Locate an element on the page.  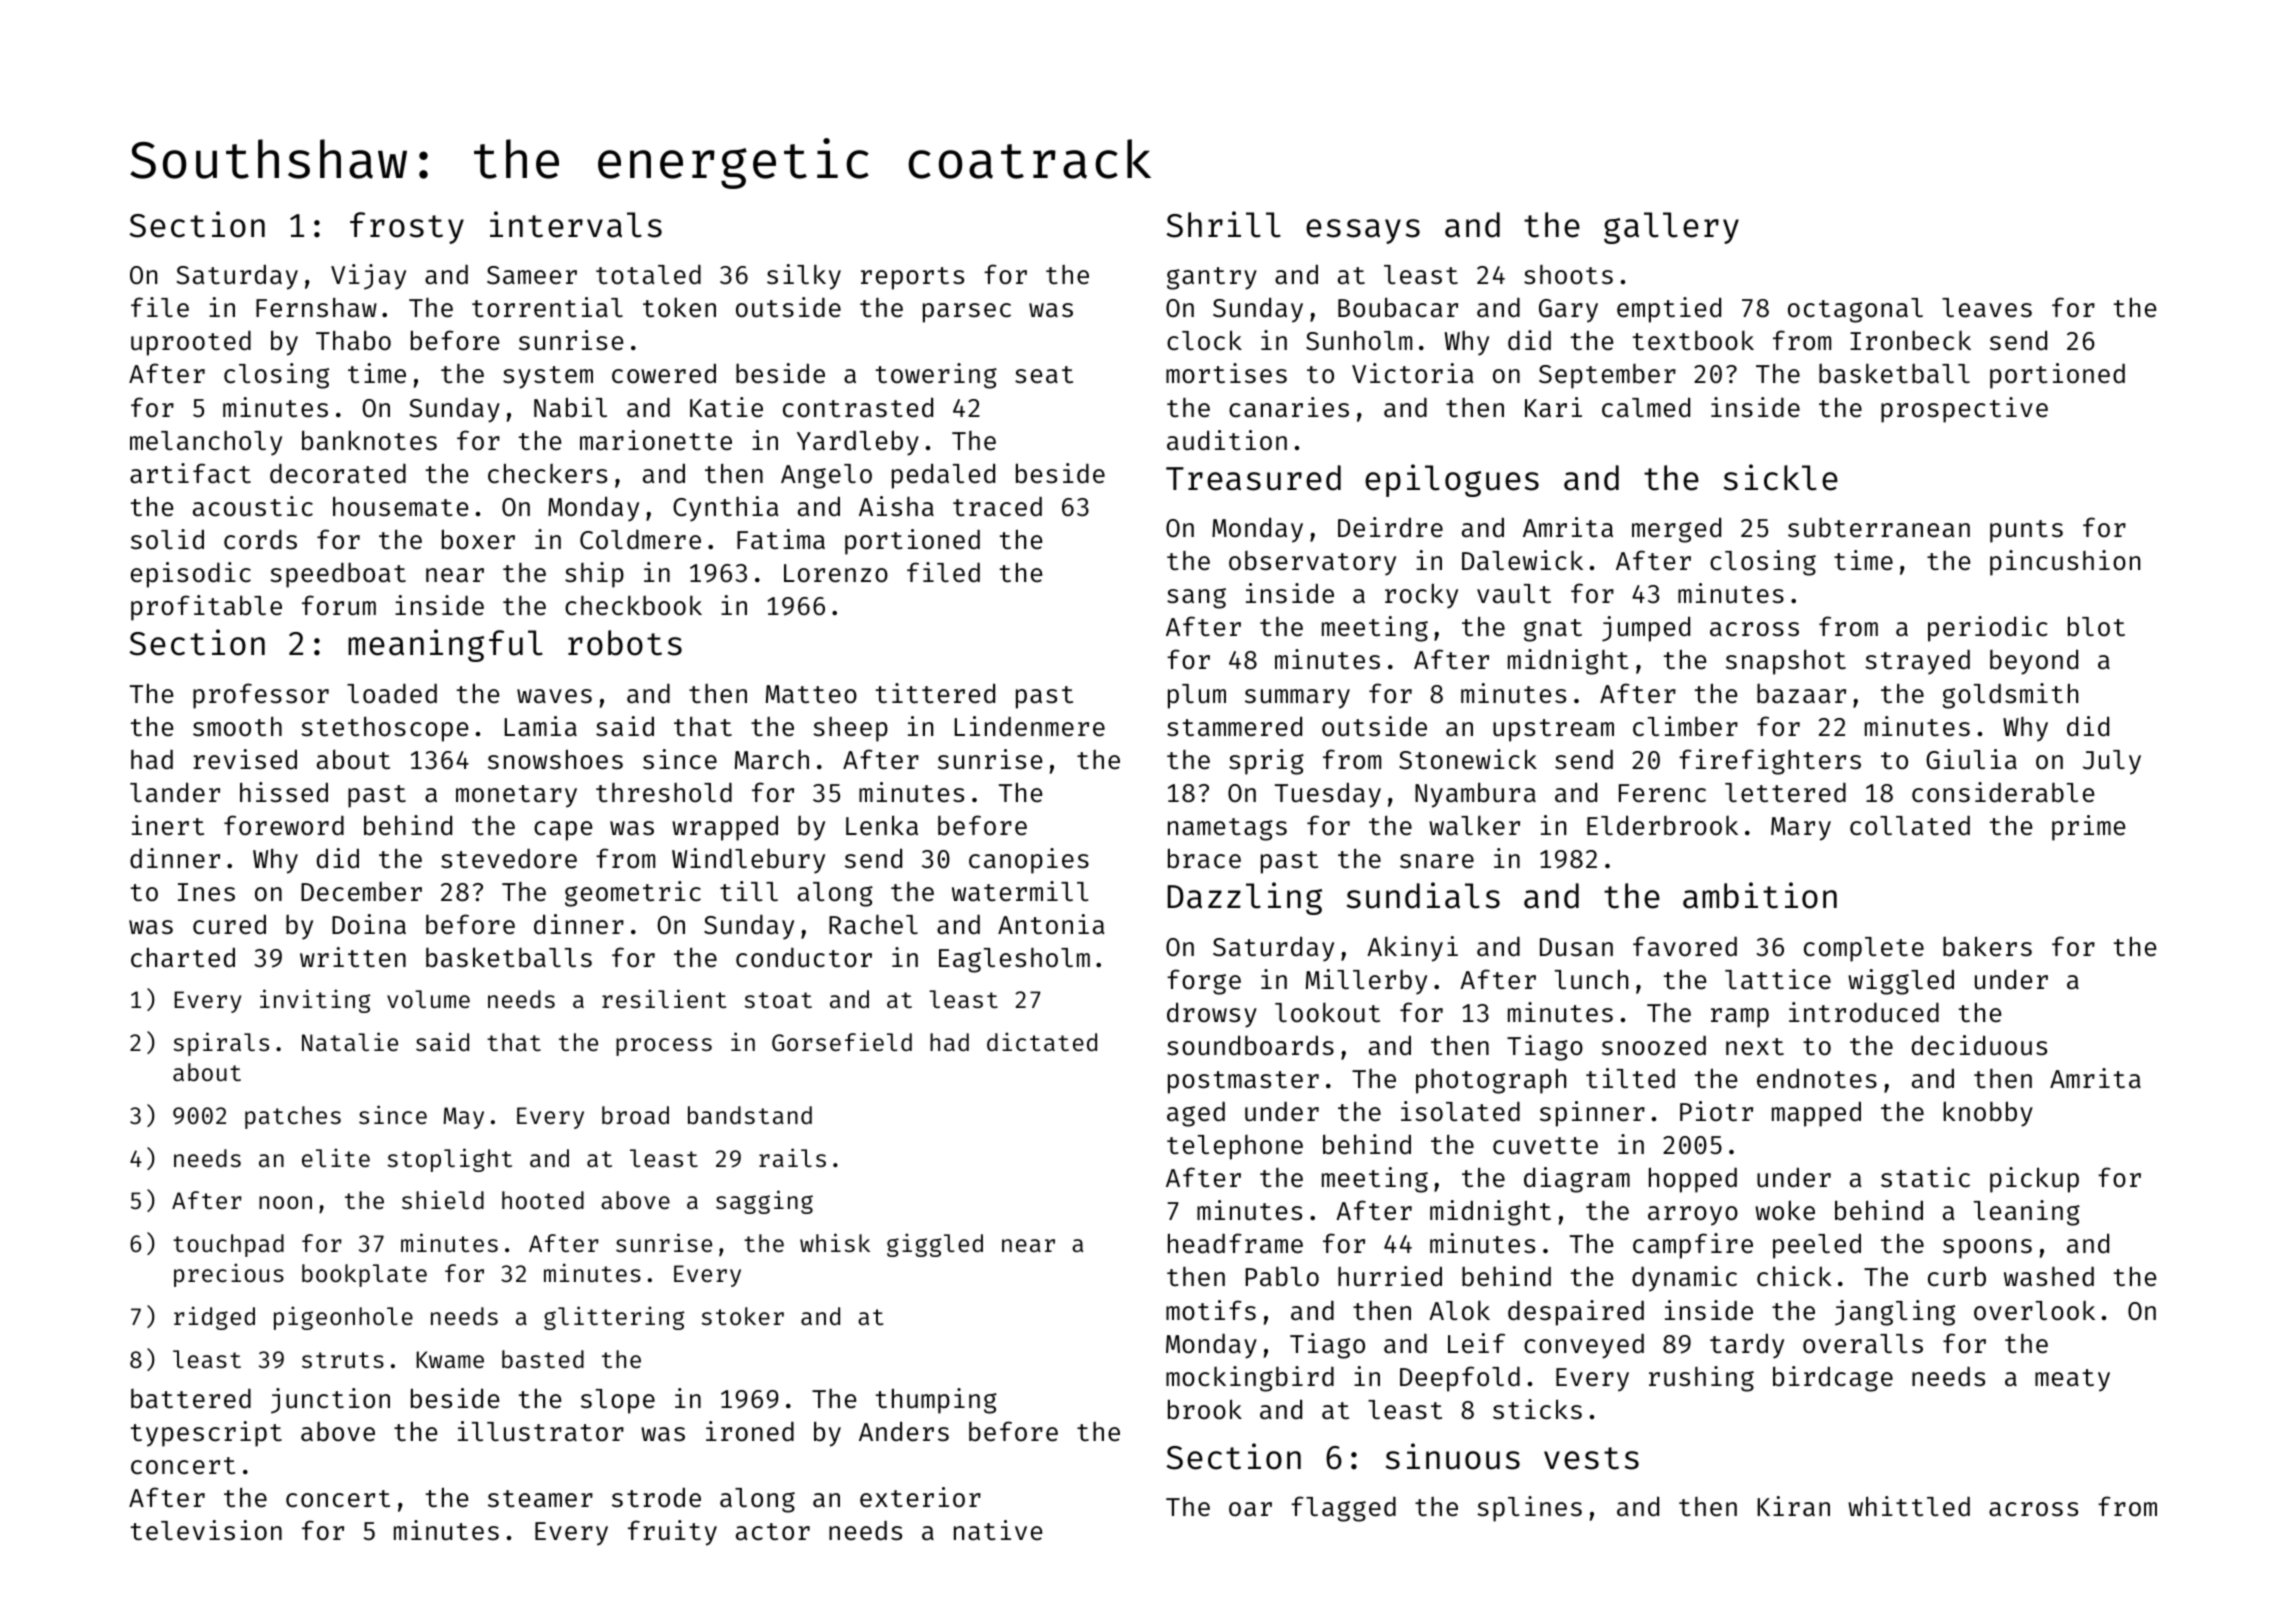
sheep is located at coordinates (850, 729).
